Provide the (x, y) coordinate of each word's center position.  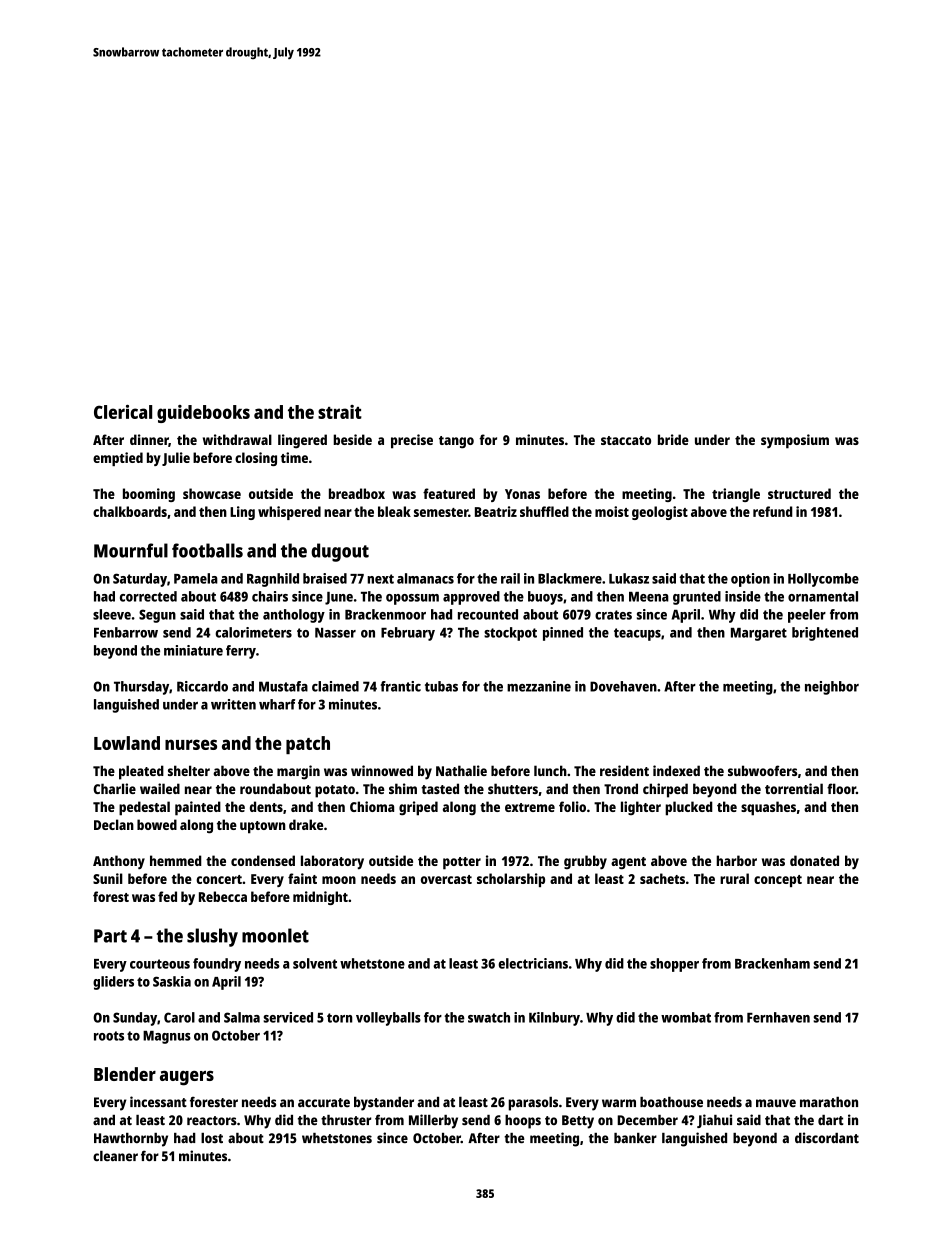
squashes (768, 808)
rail (510, 578)
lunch (550, 770)
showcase (212, 493)
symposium (795, 441)
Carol (179, 1017)
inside (743, 596)
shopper (674, 965)
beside (352, 439)
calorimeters (253, 632)
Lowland (127, 743)
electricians (533, 963)
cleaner (115, 1156)
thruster (346, 1120)
